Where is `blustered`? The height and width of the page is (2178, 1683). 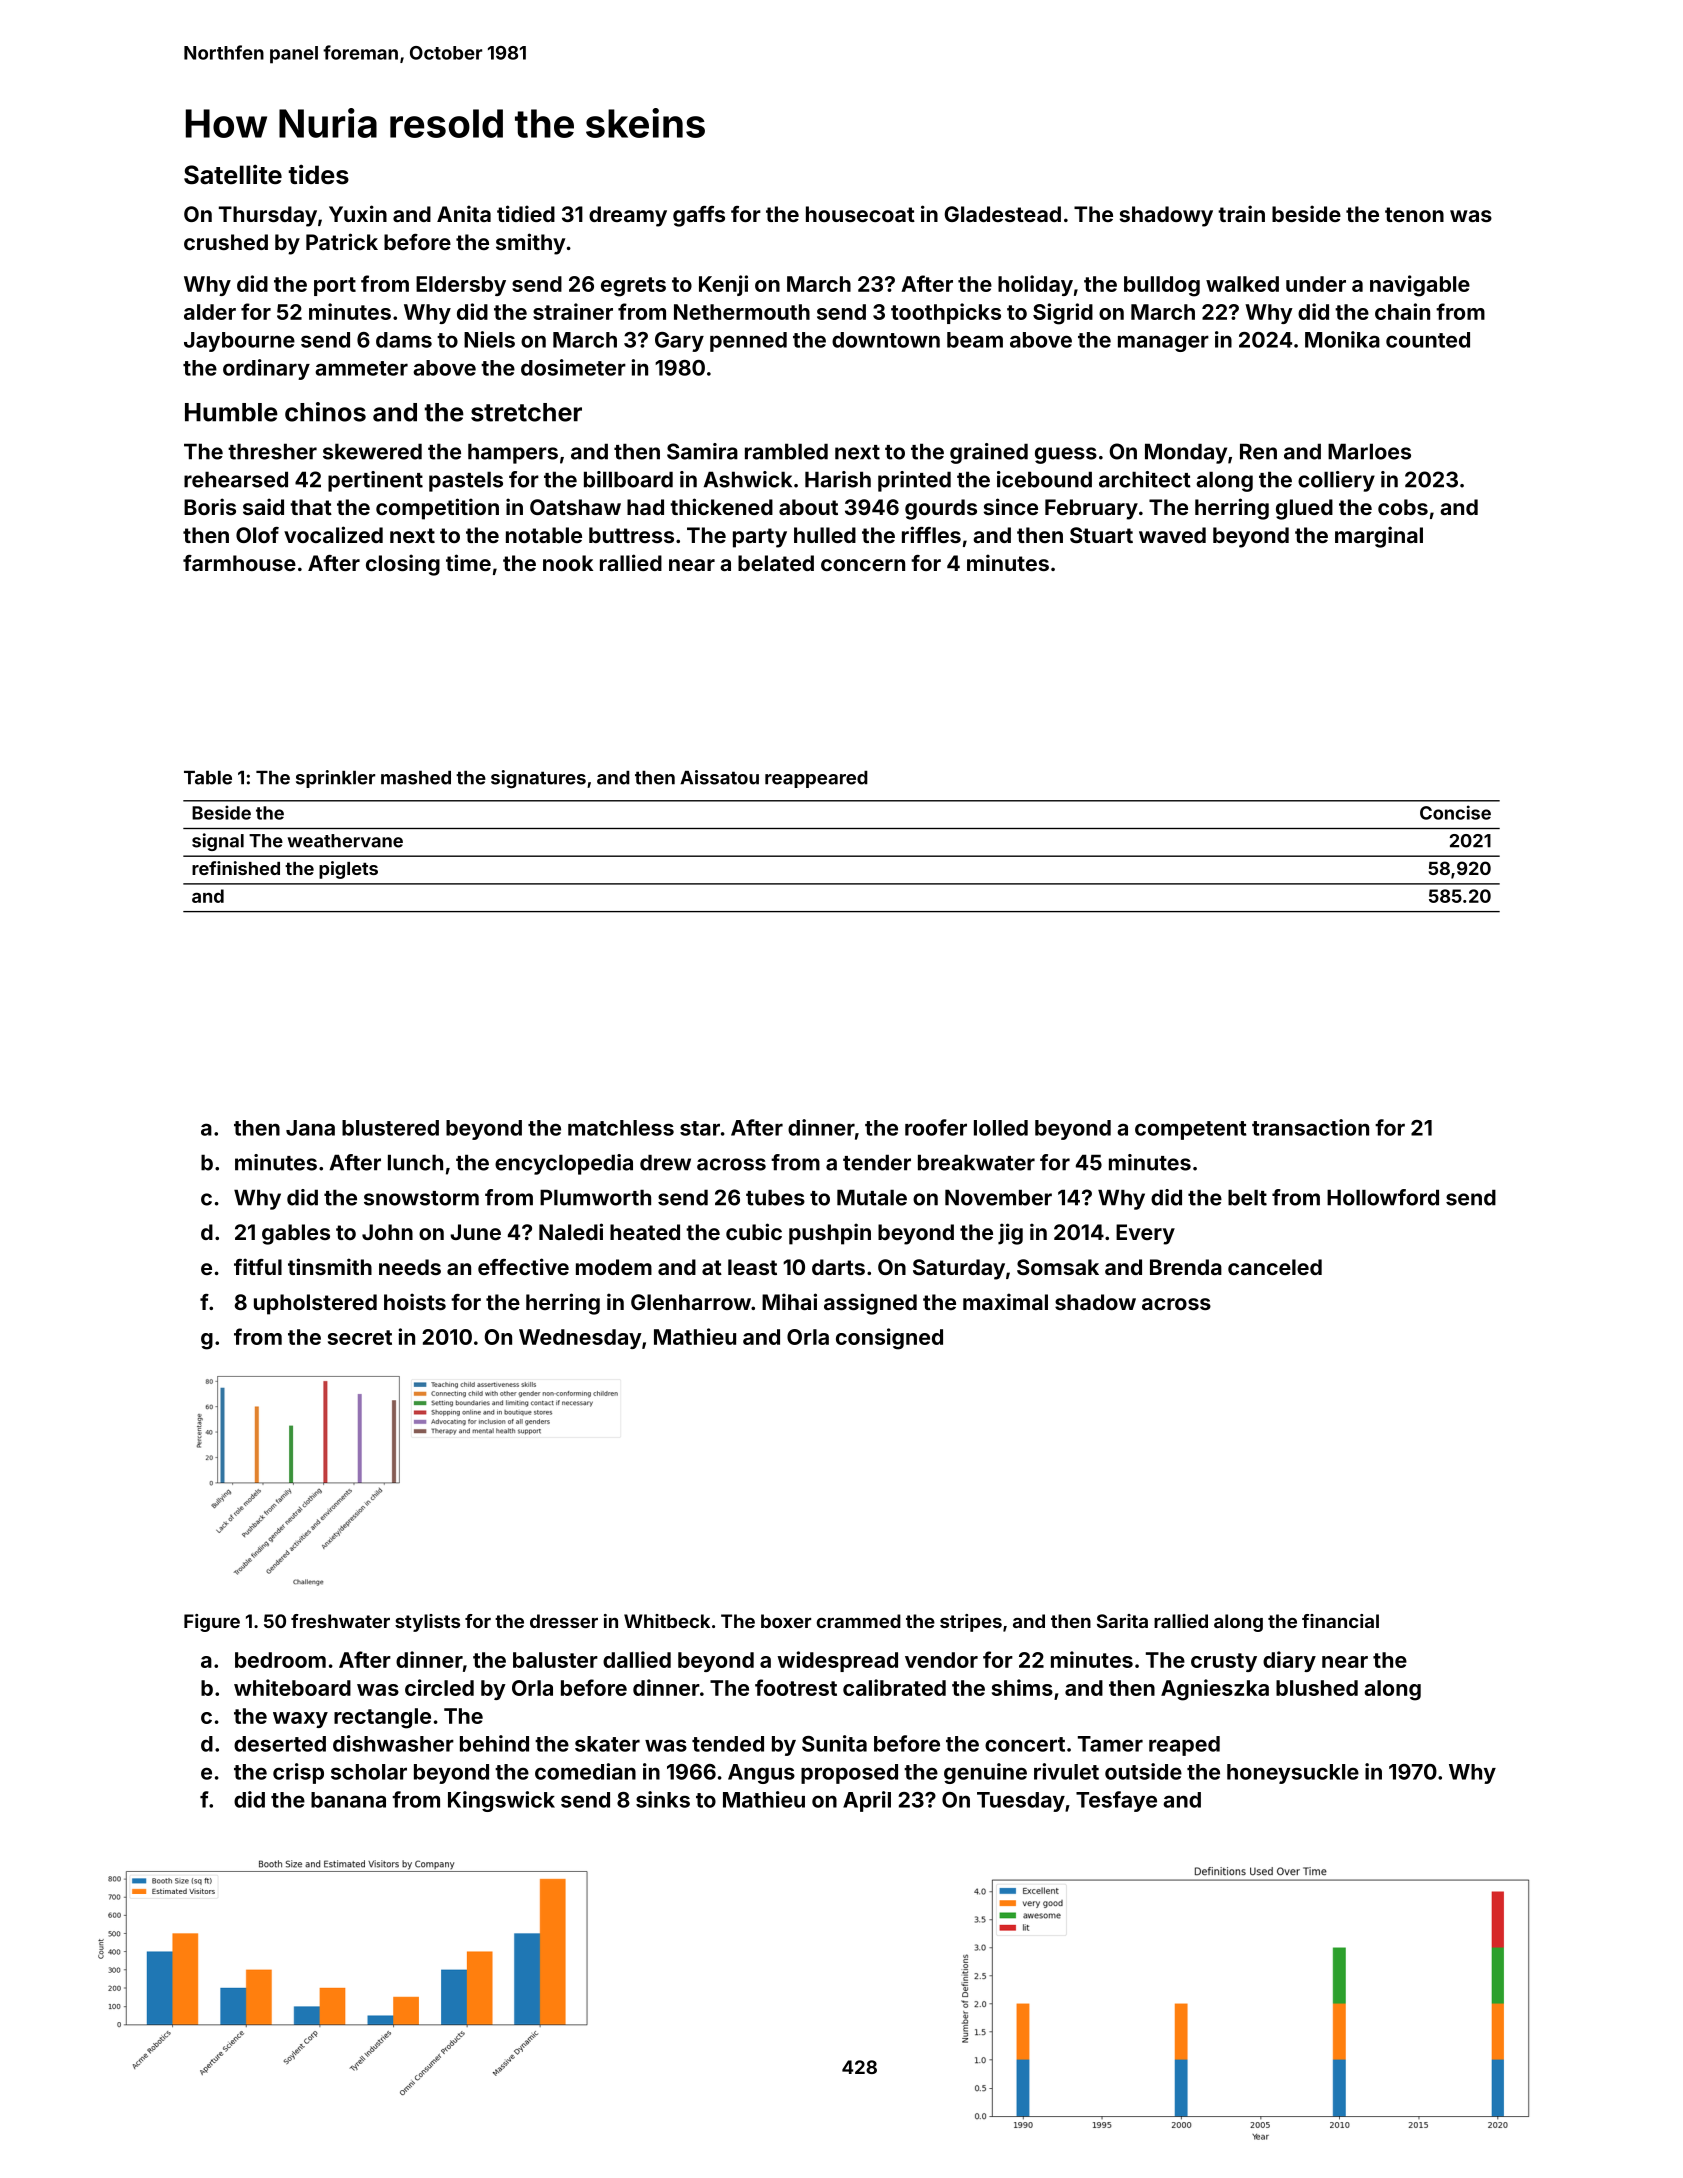 blustered is located at coordinates (390, 1128).
